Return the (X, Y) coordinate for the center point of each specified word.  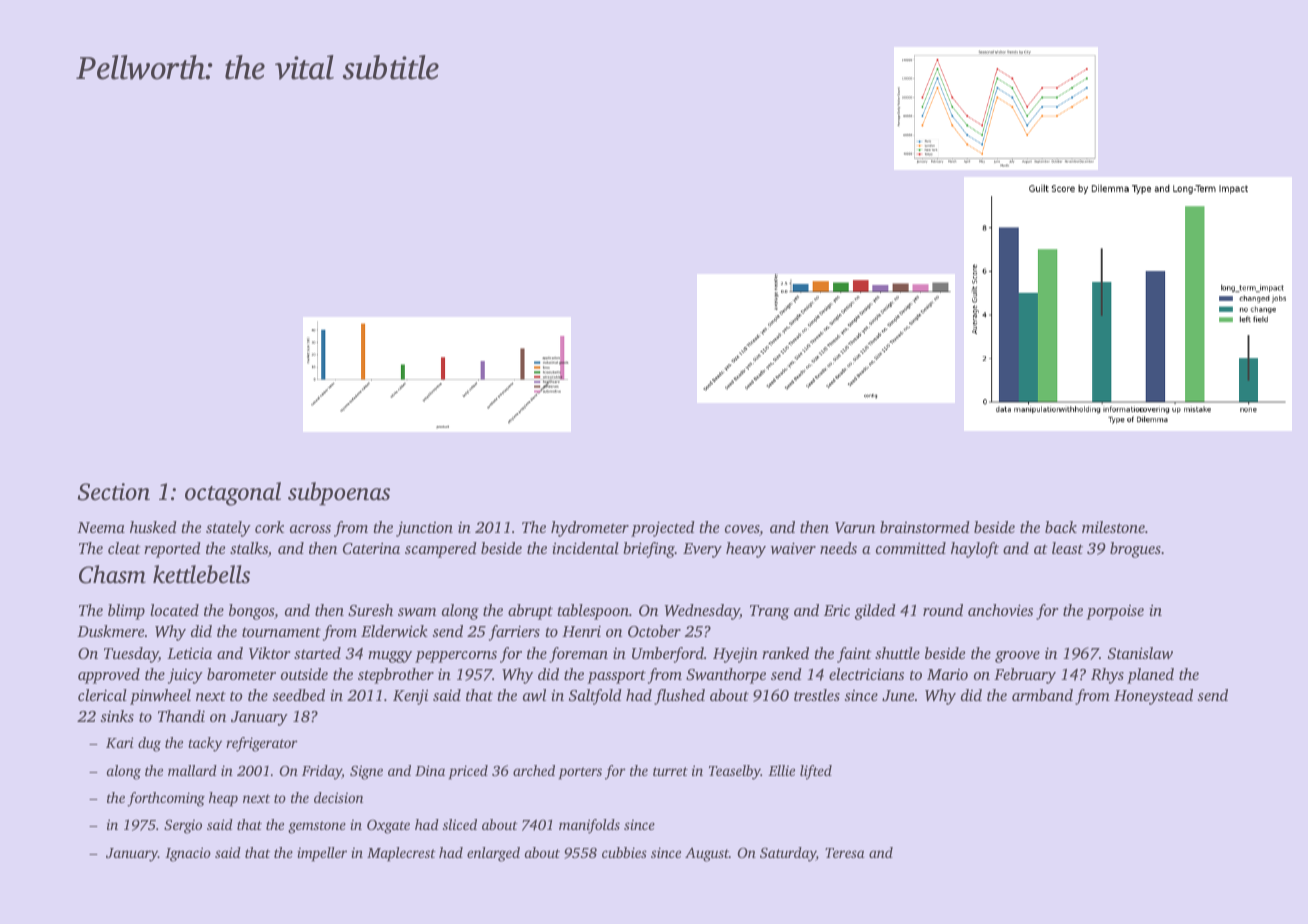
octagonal (233, 494)
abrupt (530, 612)
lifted (816, 772)
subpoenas (339, 494)
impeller (322, 854)
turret (670, 771)
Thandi (181, 716)
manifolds (589, 826)
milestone (1113, 527)
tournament (281, 632)
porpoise (1115, 612)
